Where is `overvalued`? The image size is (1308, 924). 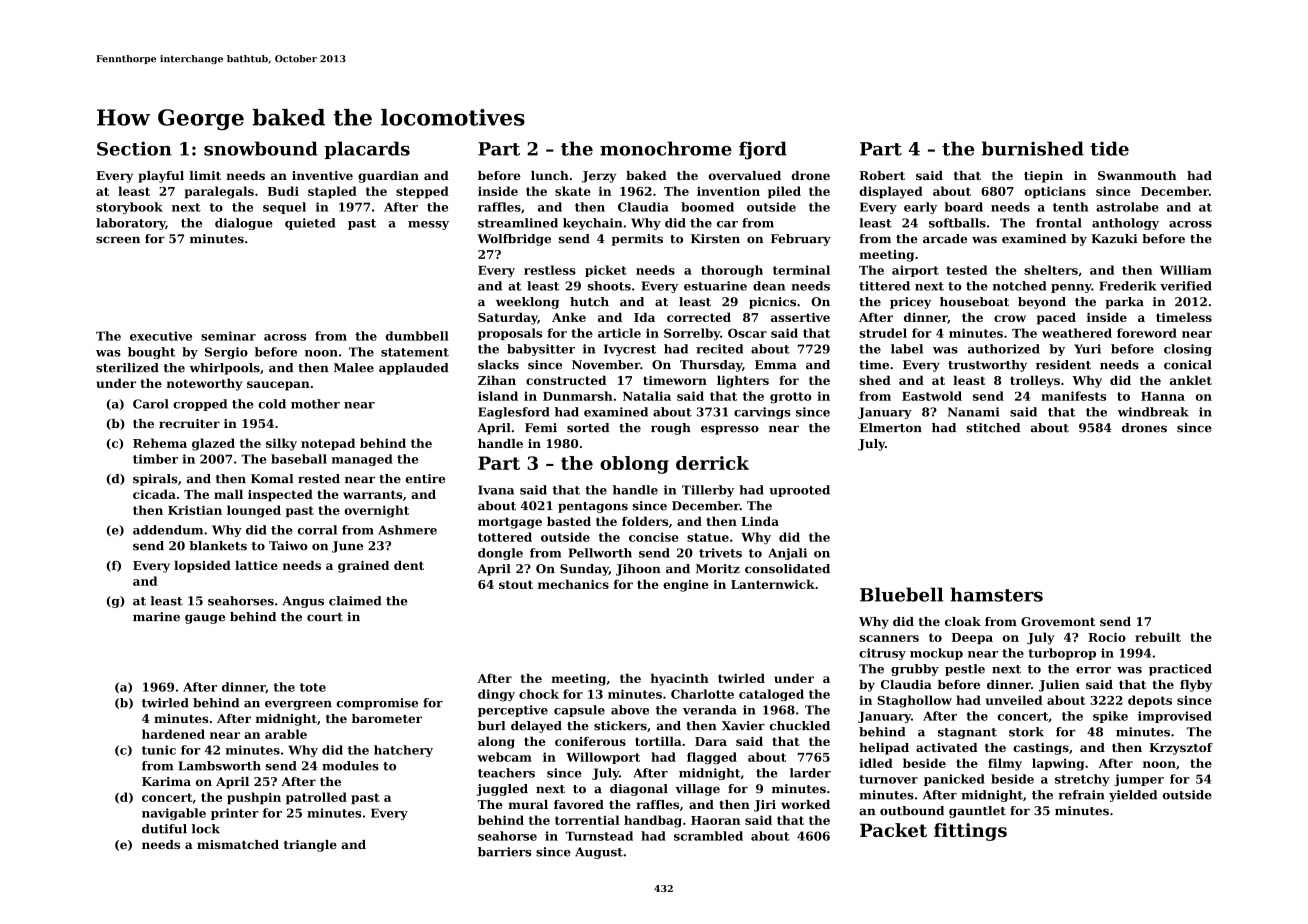 overvalued is located at coordinates (745, 175).
